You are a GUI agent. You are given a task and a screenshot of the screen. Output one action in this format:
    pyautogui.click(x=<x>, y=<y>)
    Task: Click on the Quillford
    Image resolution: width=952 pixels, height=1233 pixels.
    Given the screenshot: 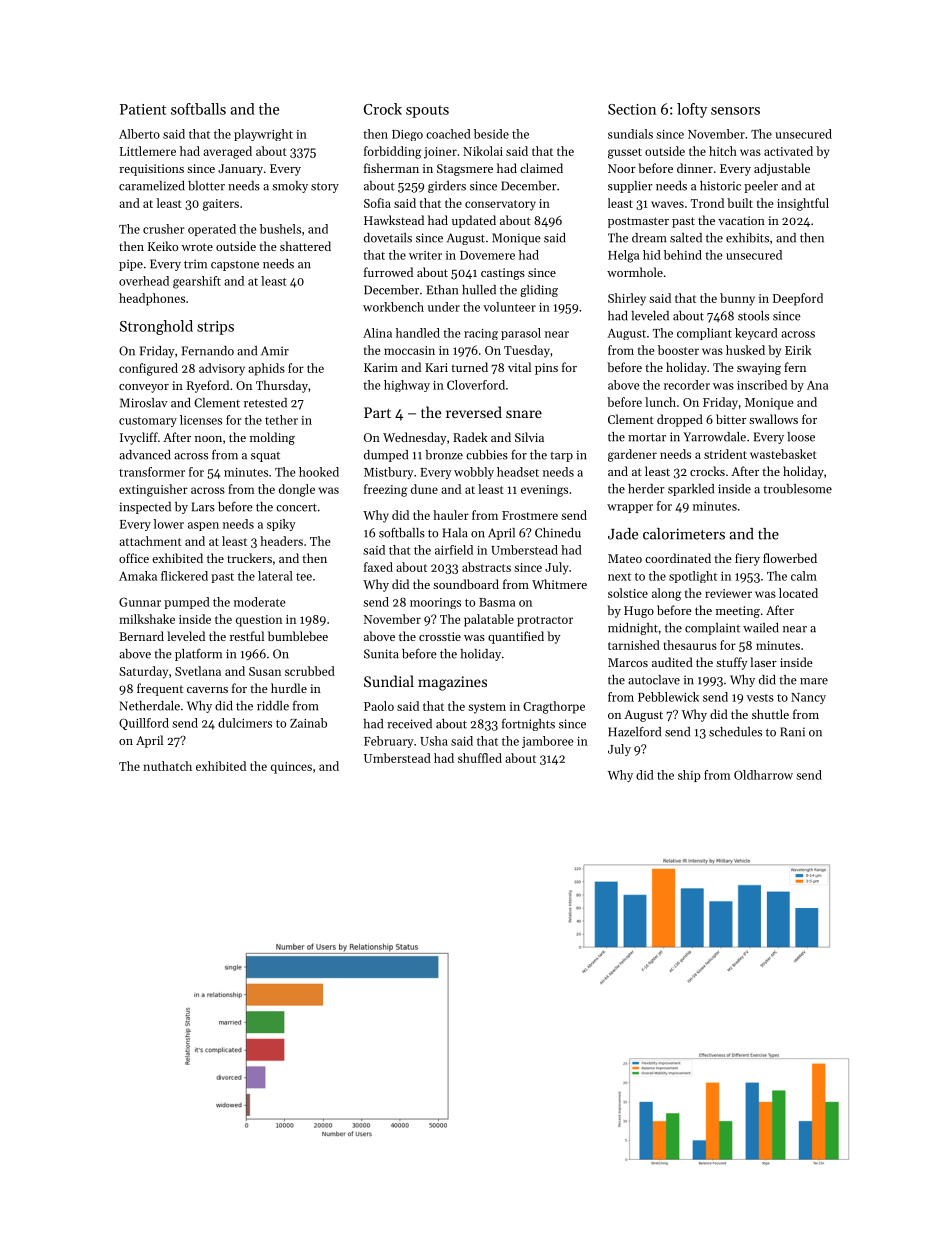 What is the action you would take?
    pyautogui.click(x=144, y=724)
